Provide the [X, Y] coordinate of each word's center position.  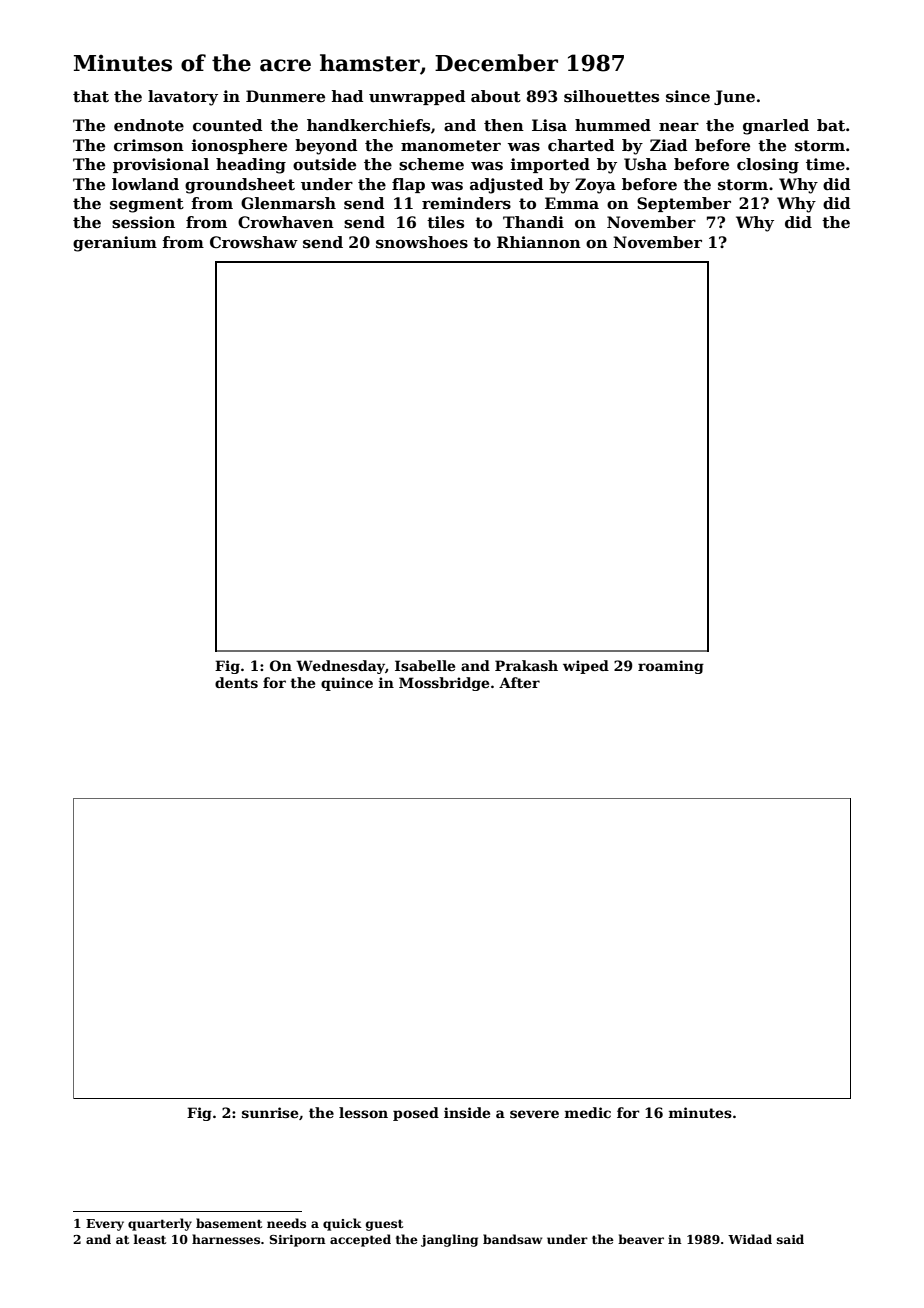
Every [105, 1225]
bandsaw [512, 1239]
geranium [115, 244]
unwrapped [417, 97]
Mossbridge [444, 684]
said [790, 1239]
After [519, 682]
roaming [671, 667]
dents [236, 682]
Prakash [526, 665]
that [91, 96]
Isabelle [425, 665]
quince [347, 684]
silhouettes [611, 96]
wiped [586, 667]
